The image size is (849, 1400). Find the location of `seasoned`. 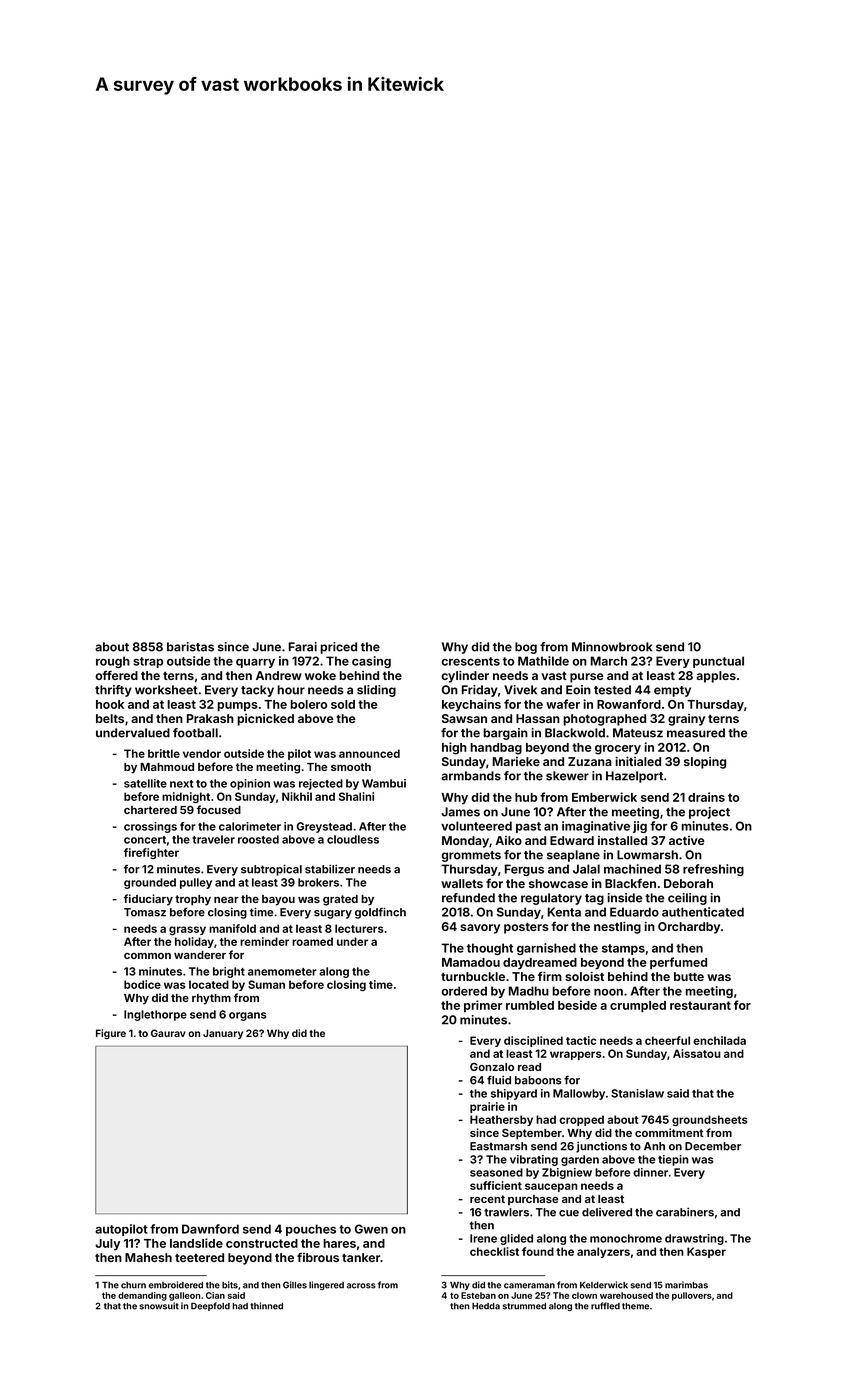

seasoned is located at coordinates (496, 1172).
